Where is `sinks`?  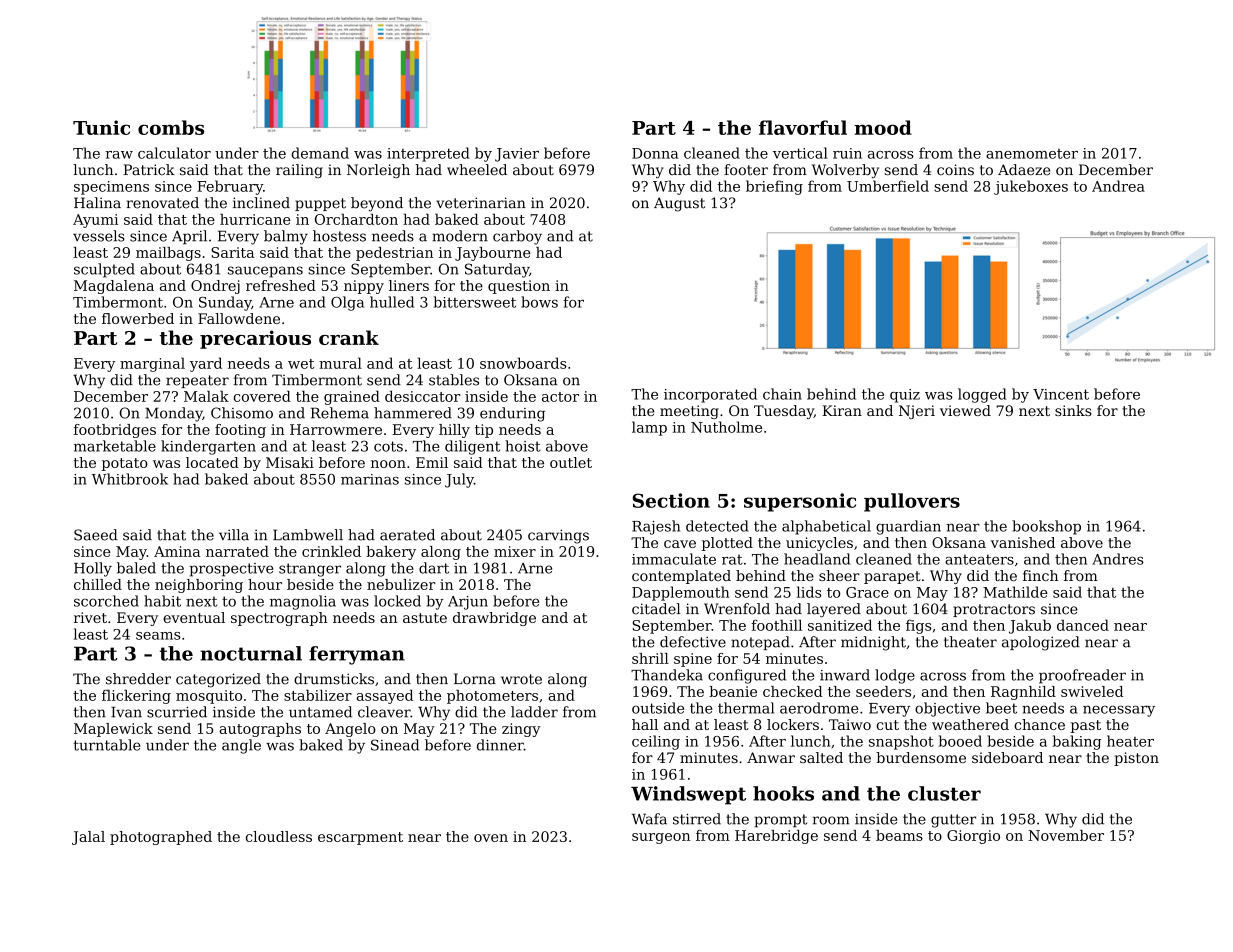
sinks is located at coordinates (1073, 410).
